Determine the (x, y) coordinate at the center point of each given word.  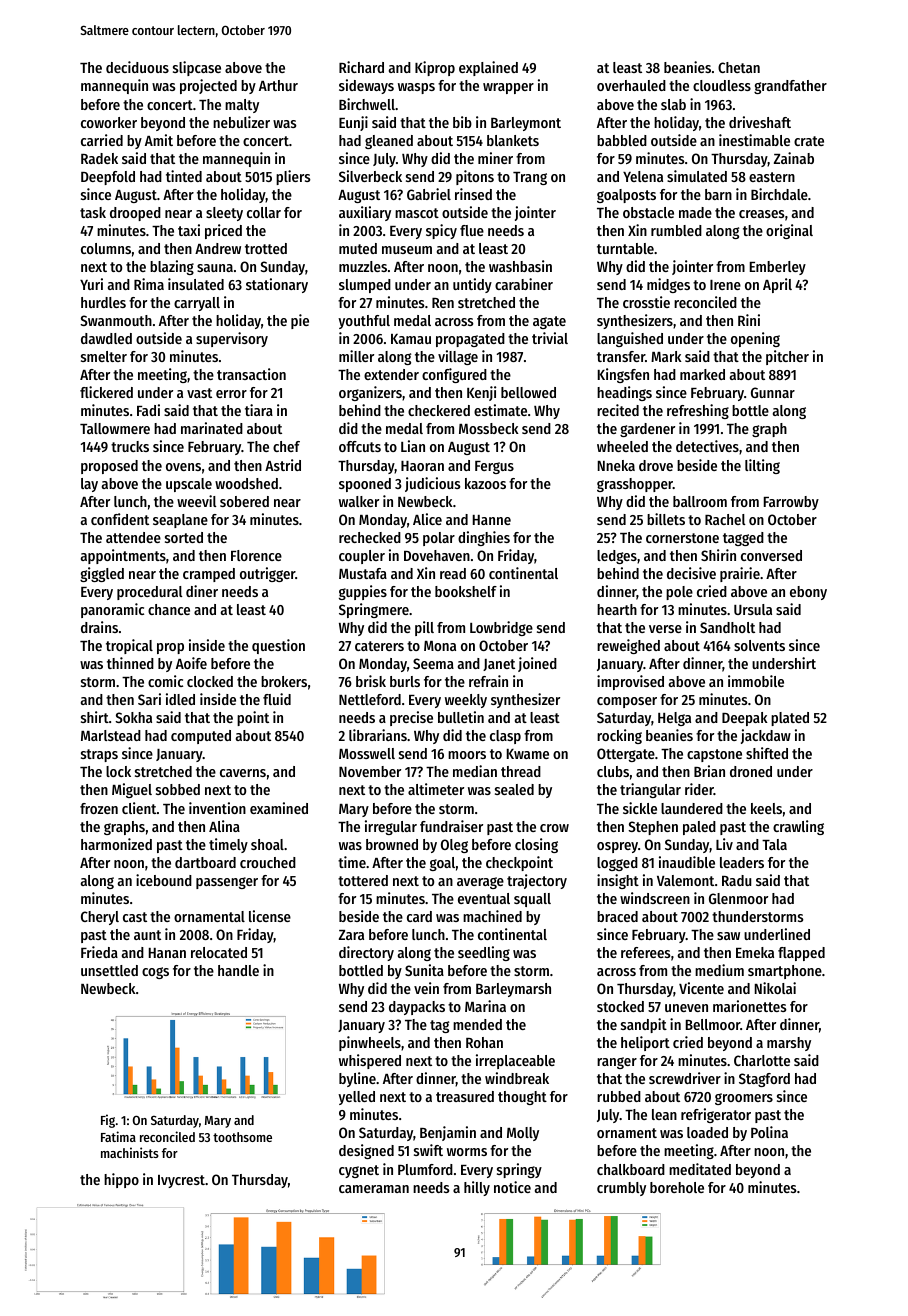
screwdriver (685, 1078)
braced (617, 916)
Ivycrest (181, 1181)
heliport (645, 1043)
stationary (277, 285)
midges (668, 285)
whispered (370, 1061)
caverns (243, 773)
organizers (370, 393)
